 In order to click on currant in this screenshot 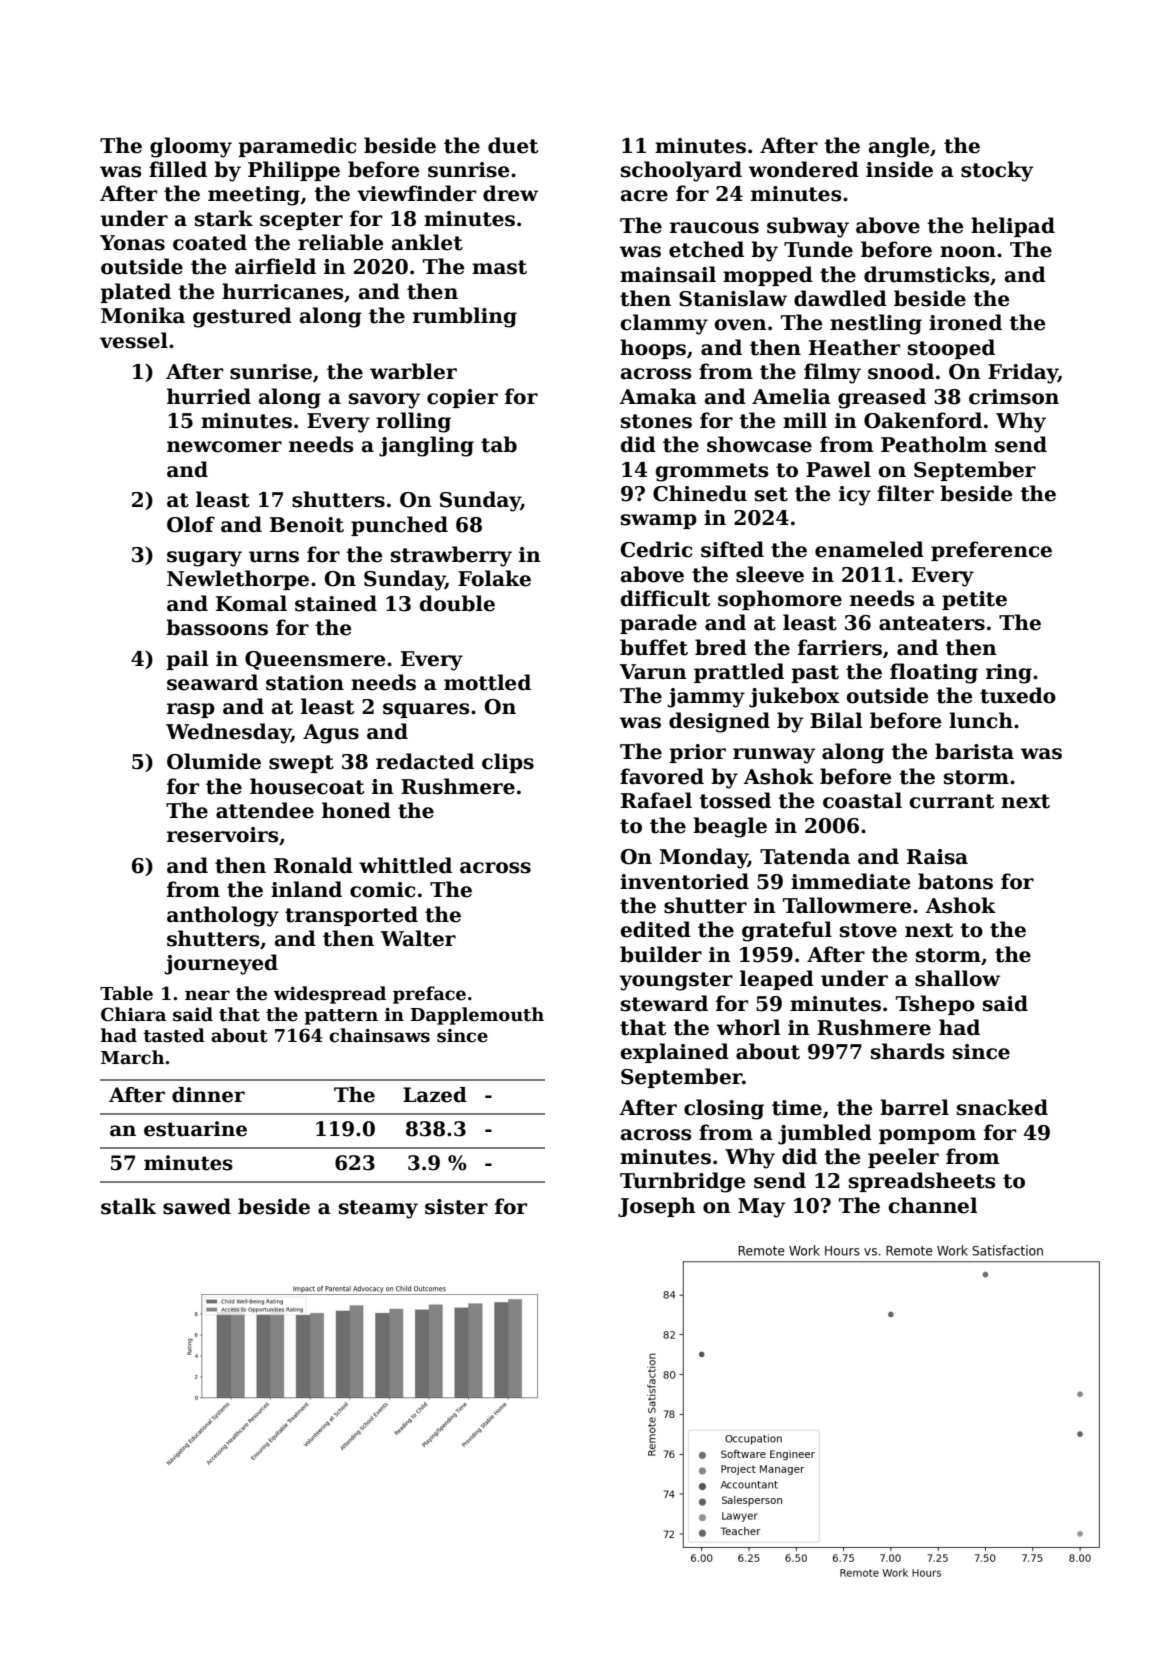, I will do `click(952, 801)`.
